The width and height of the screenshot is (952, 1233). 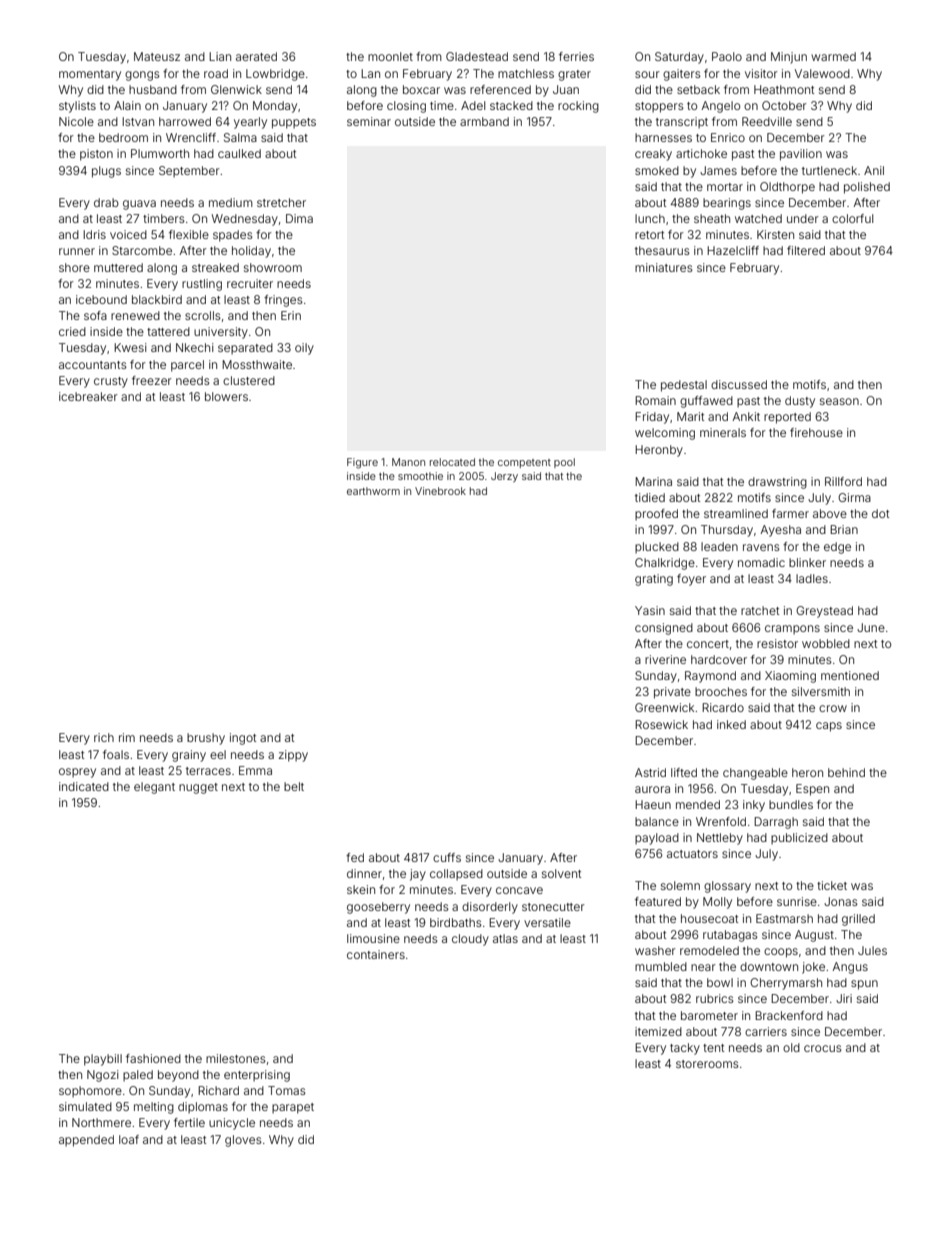 I want to click on earthworm, so click(x=373, y=491).
